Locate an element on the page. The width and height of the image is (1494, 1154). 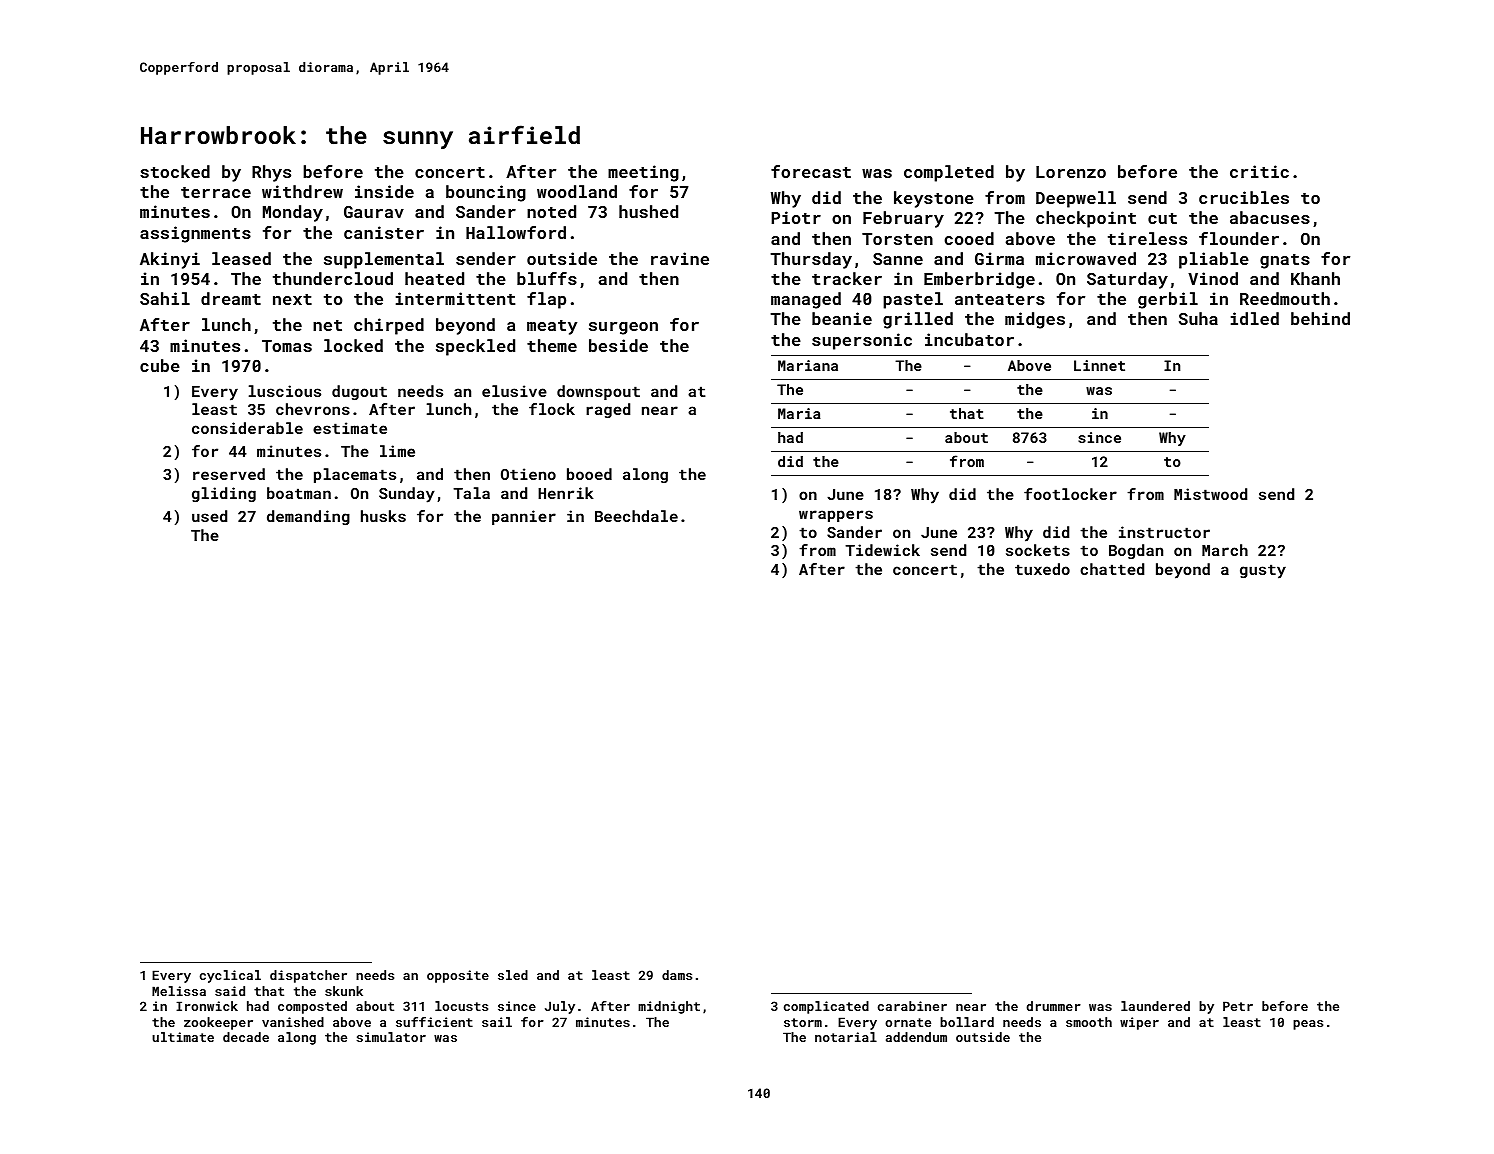
sufficient is located at coordinates (434, 1022).
